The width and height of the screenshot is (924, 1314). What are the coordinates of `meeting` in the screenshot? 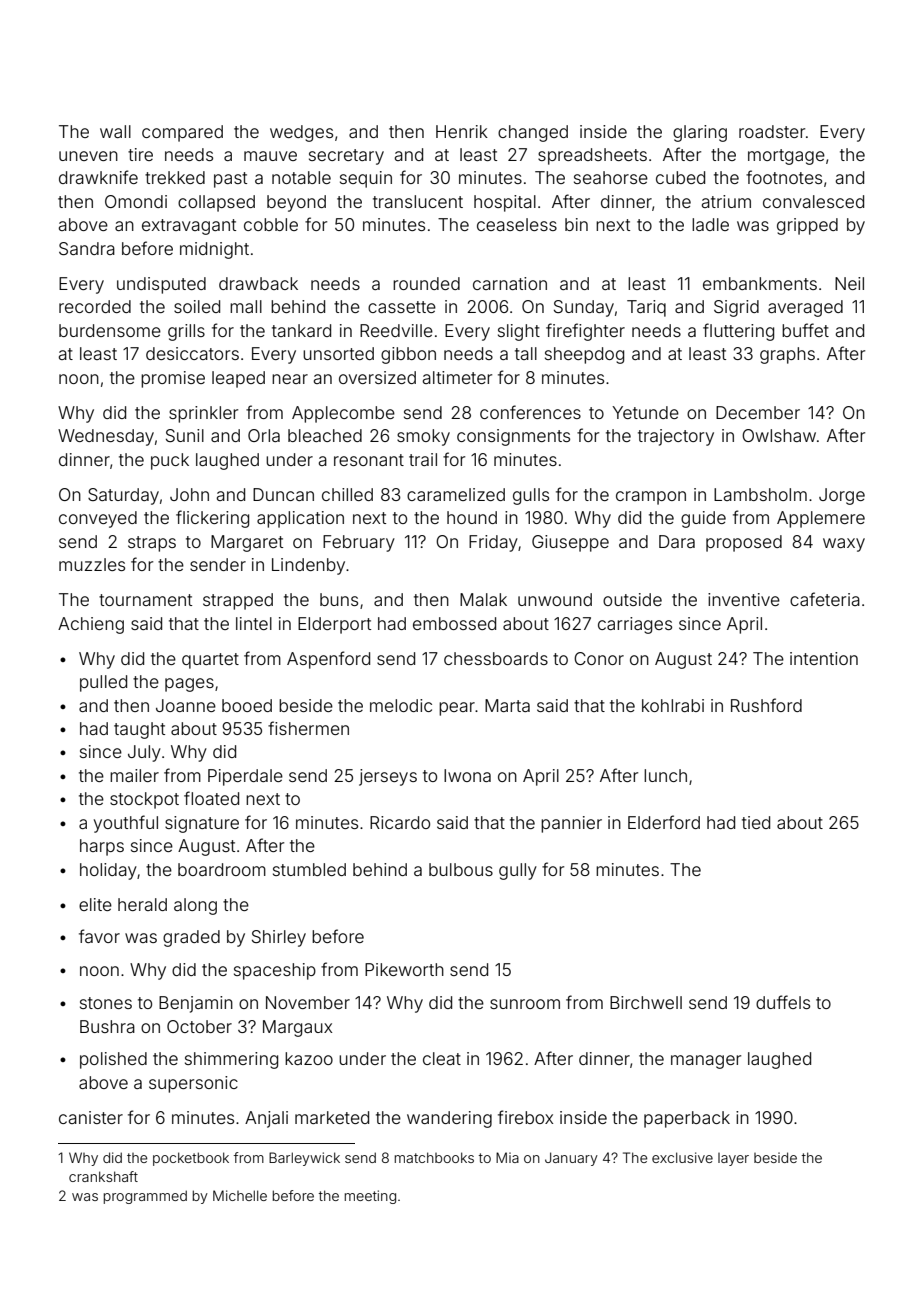 It's located at (370, 1197).
